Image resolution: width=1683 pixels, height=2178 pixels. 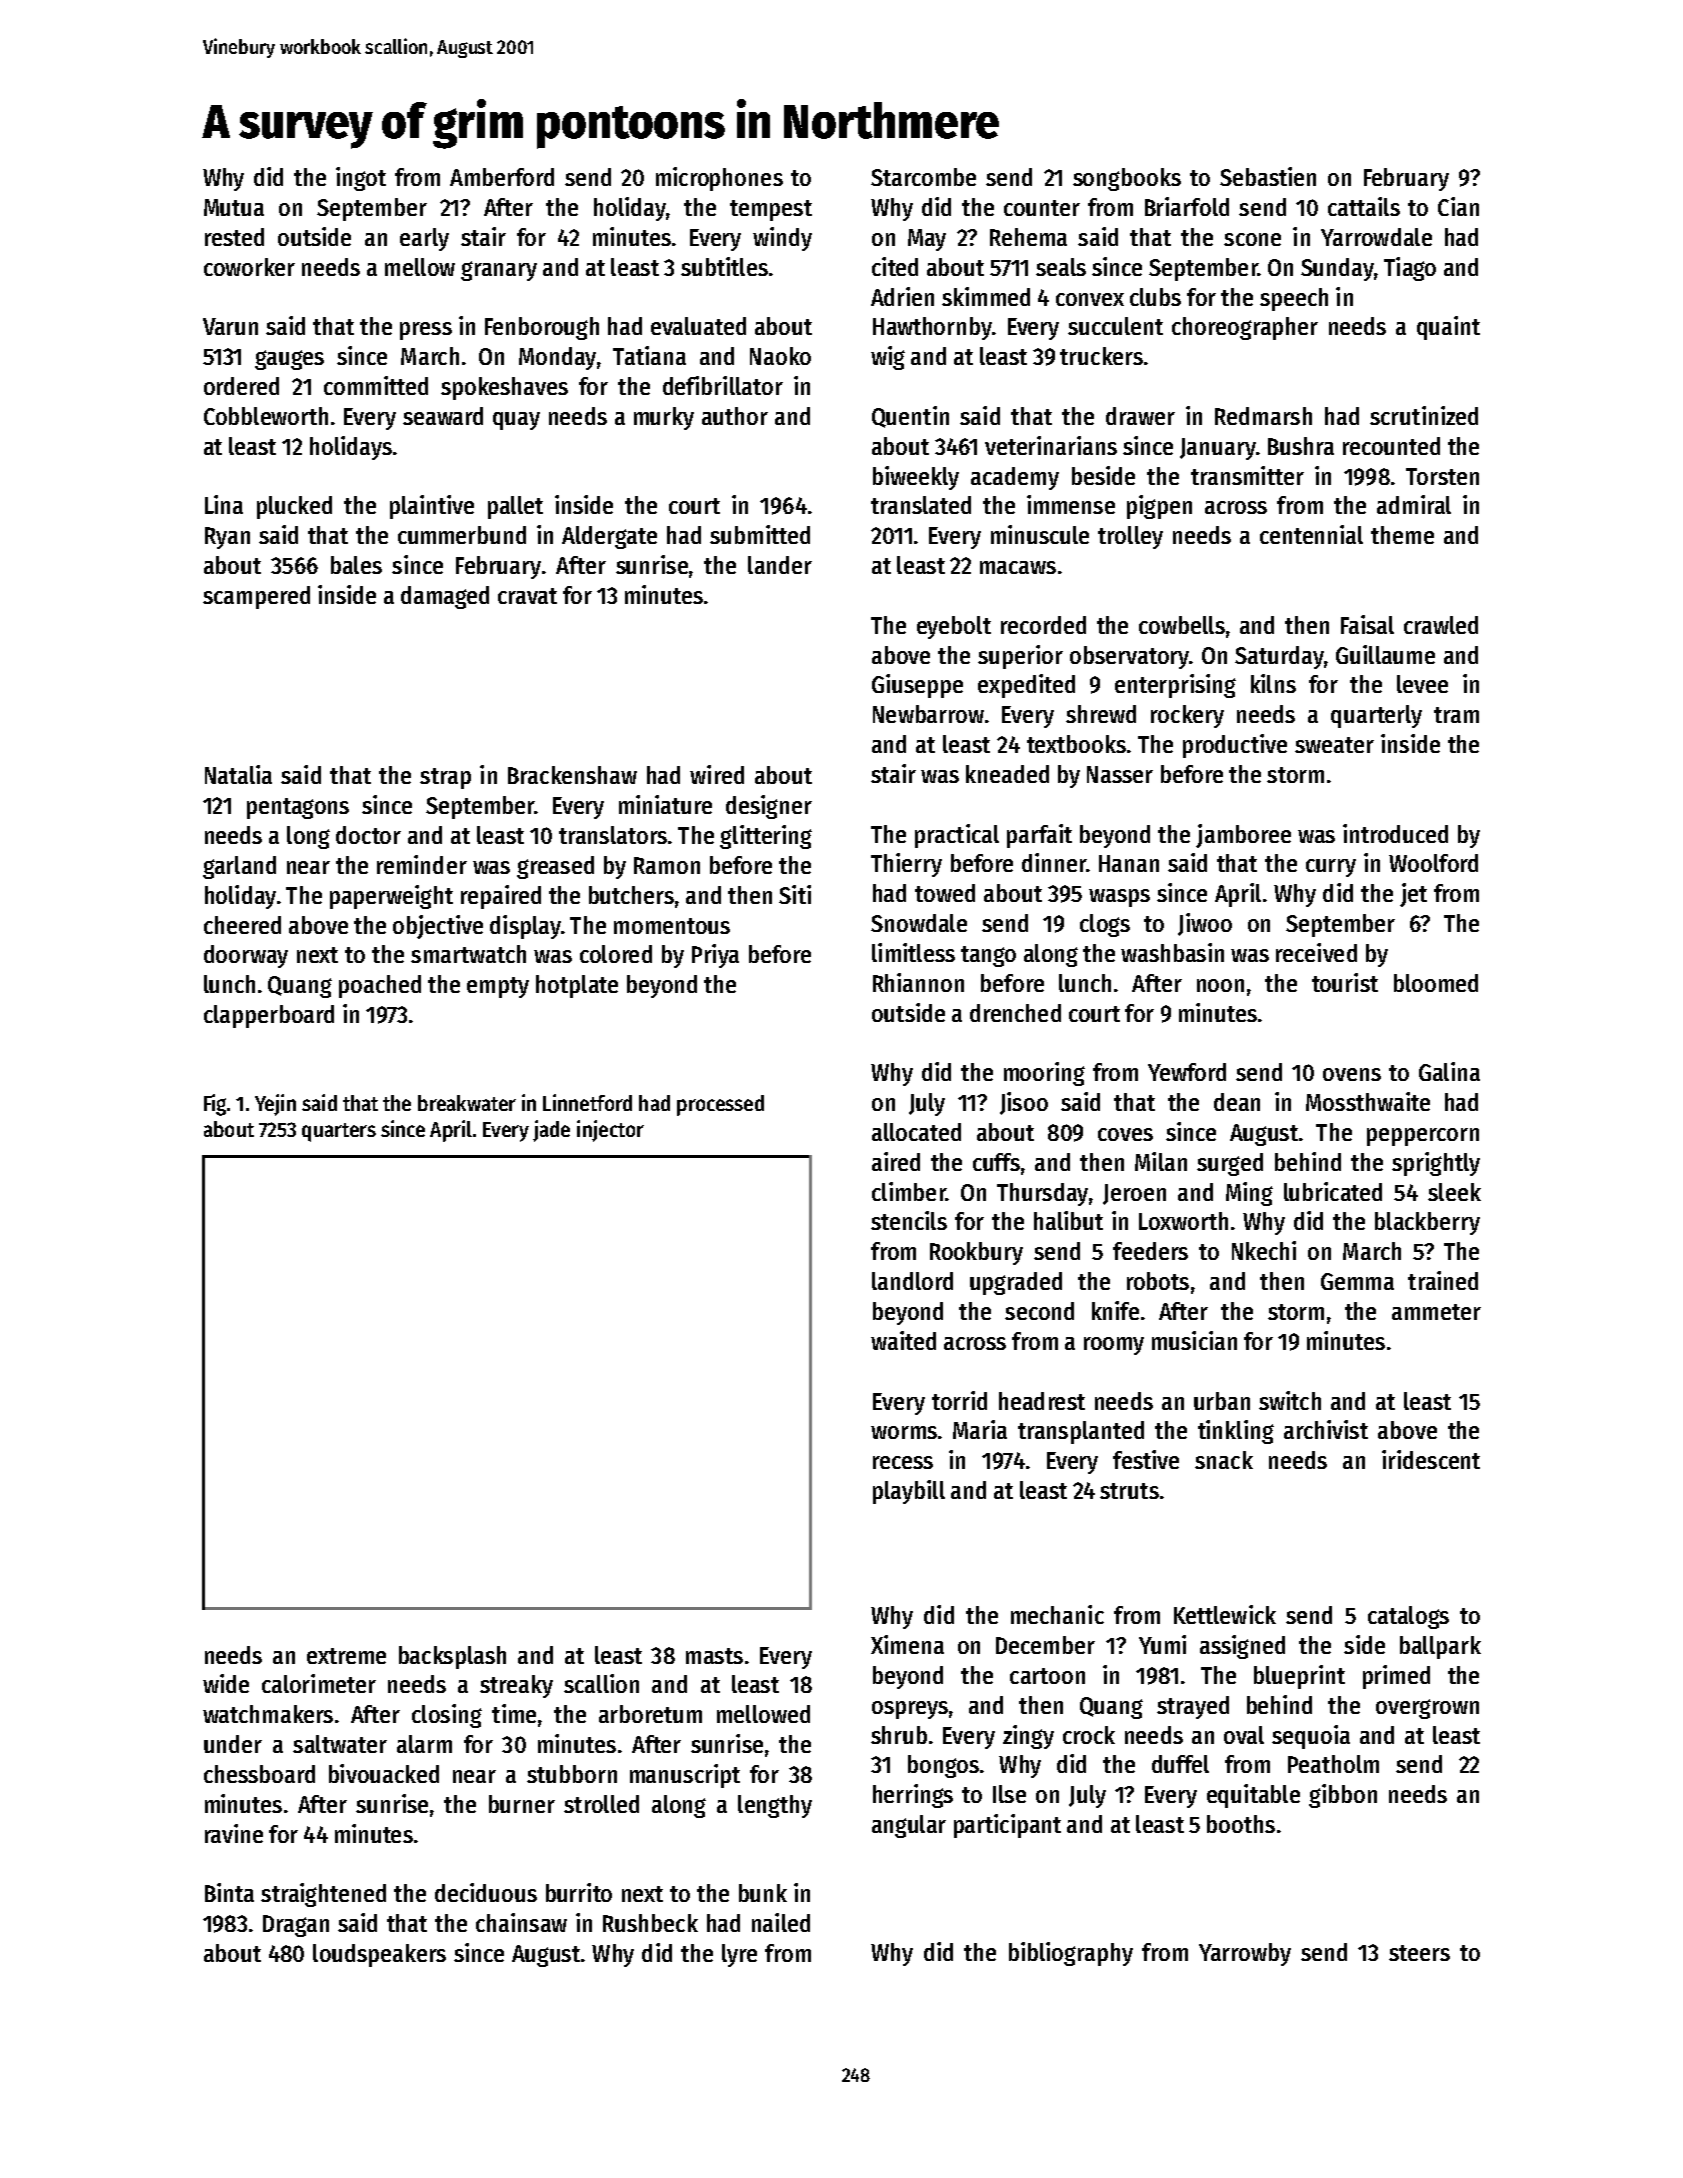 What do you see at coordinates (368, 835) in the screenshot?
I see `doctor` at bounding box center [368, 835].
